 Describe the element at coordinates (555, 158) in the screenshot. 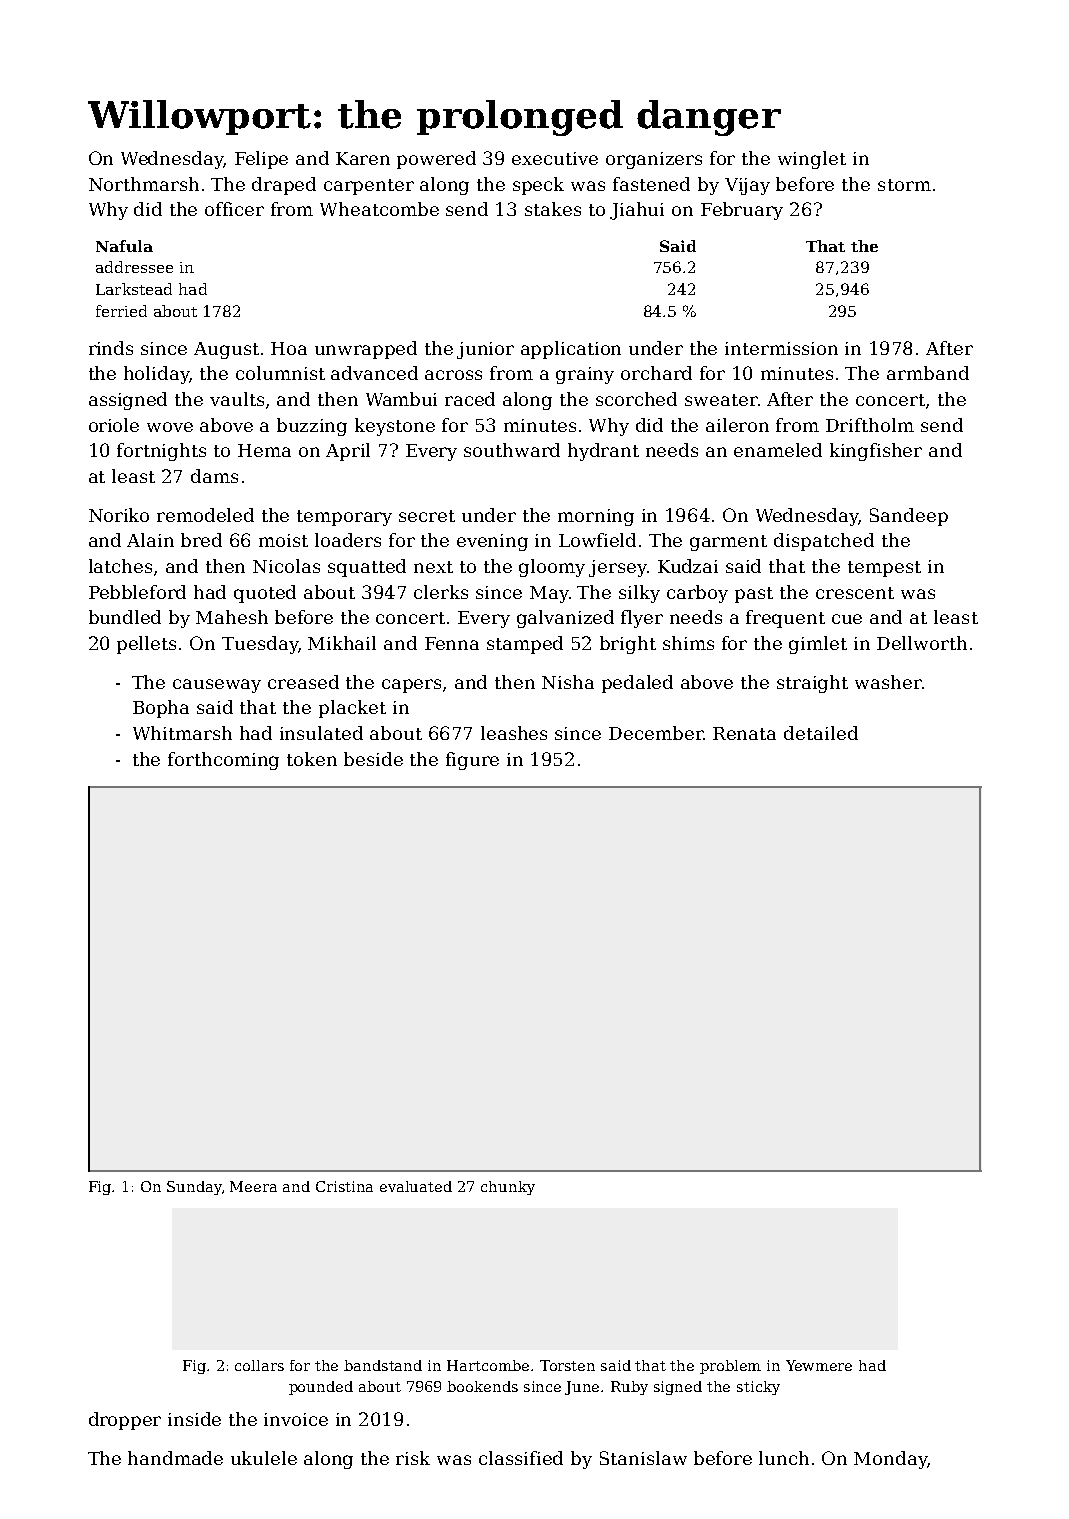

I see `executive` at that location.
